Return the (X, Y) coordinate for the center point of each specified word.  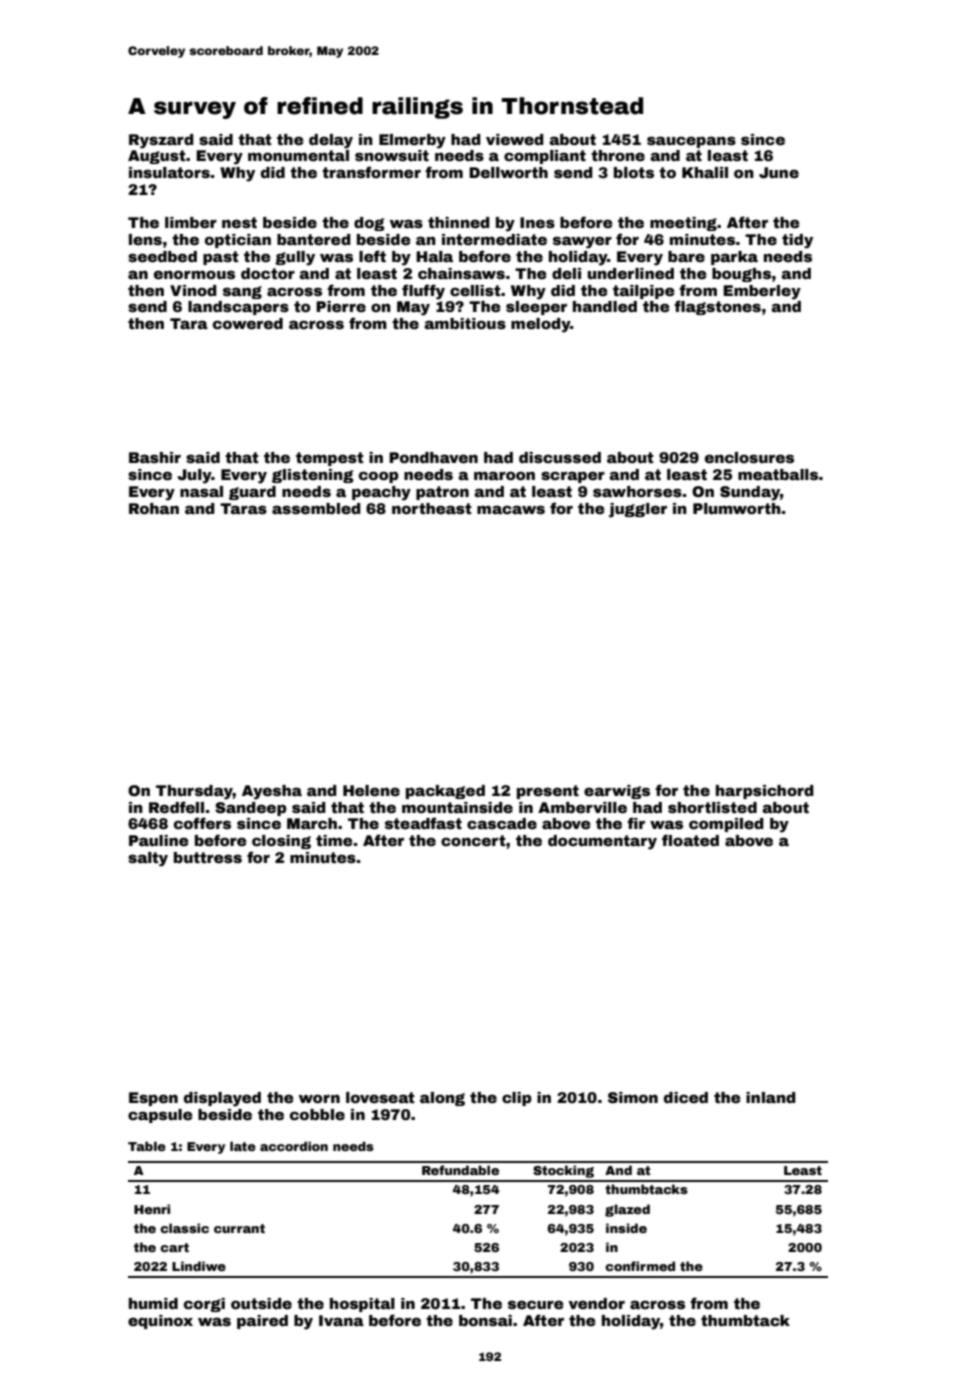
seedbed (162, 256)
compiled (726, 825)
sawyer (582, 242)
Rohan (154, 508)
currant (239, 1228)
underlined (631, 273)
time (334, 840)
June (779, 172)
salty (148, 859)
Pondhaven (433, 457)
